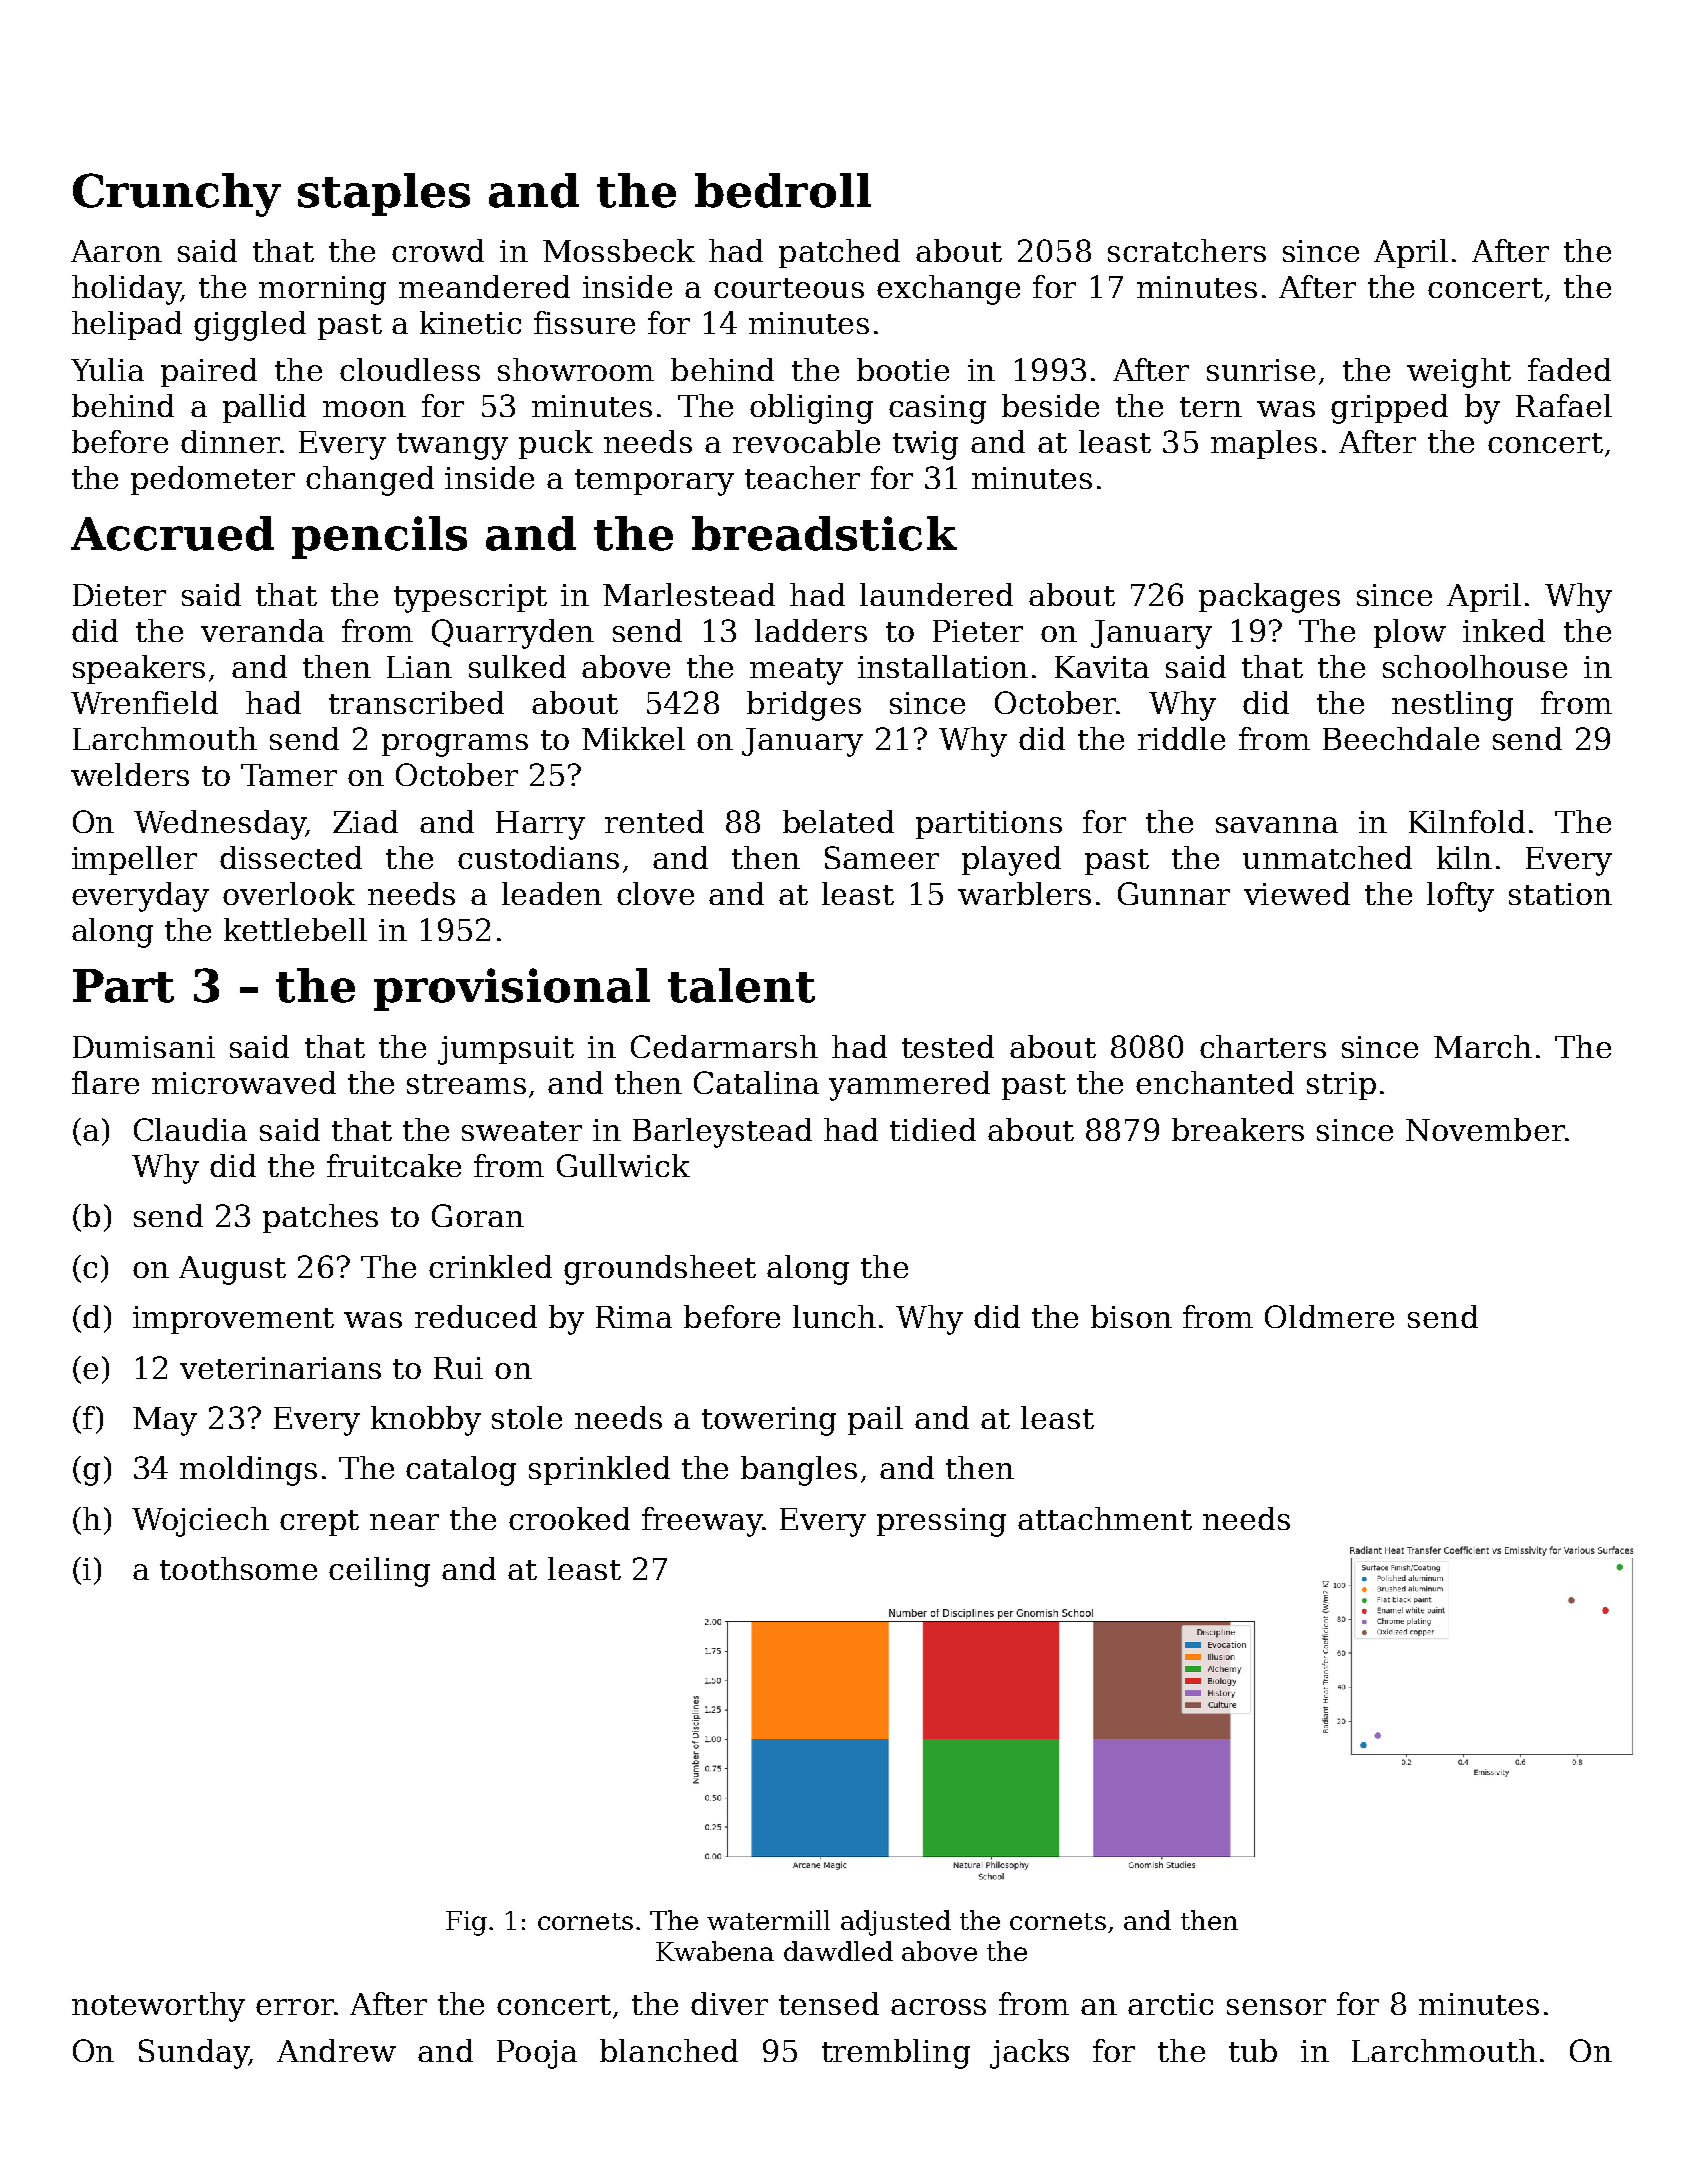  What do you see at coordinates (1569, 369) in the screenshot?
I see `faded` at bounding box center [1569, 369].
